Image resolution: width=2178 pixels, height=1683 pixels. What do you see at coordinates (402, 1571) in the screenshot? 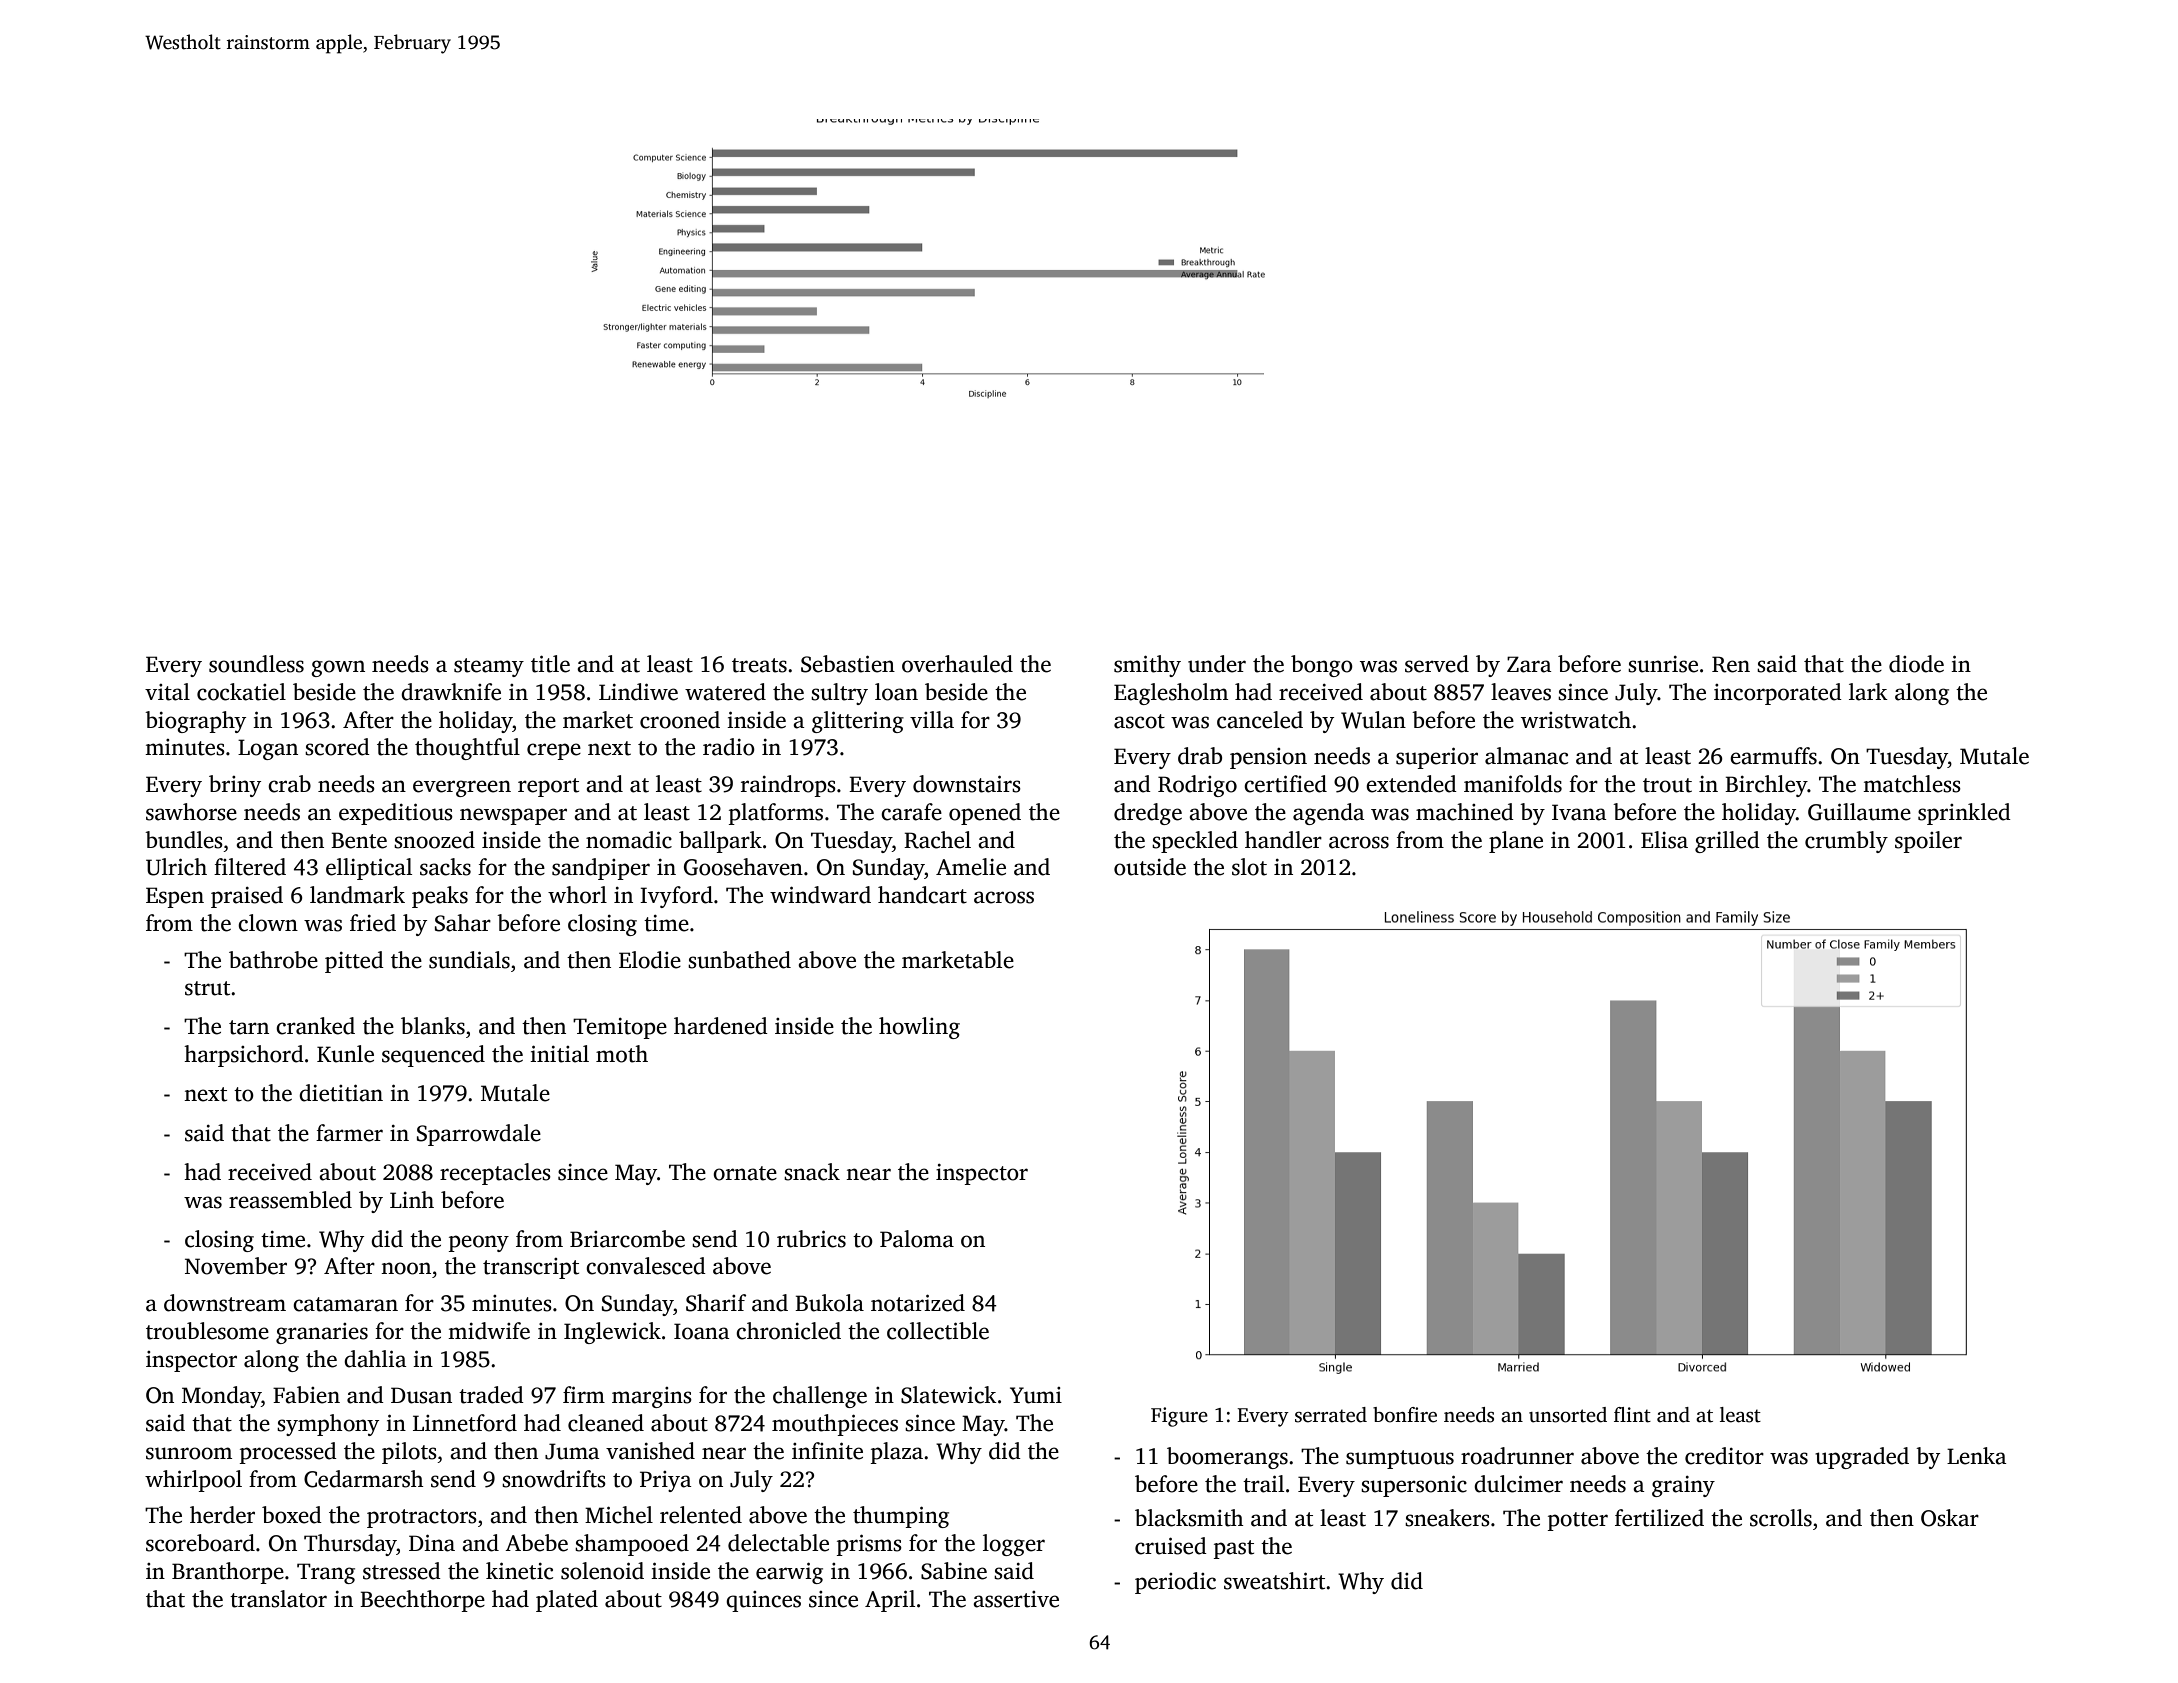
I see `stressed` at bounding box center [402, 1571].
